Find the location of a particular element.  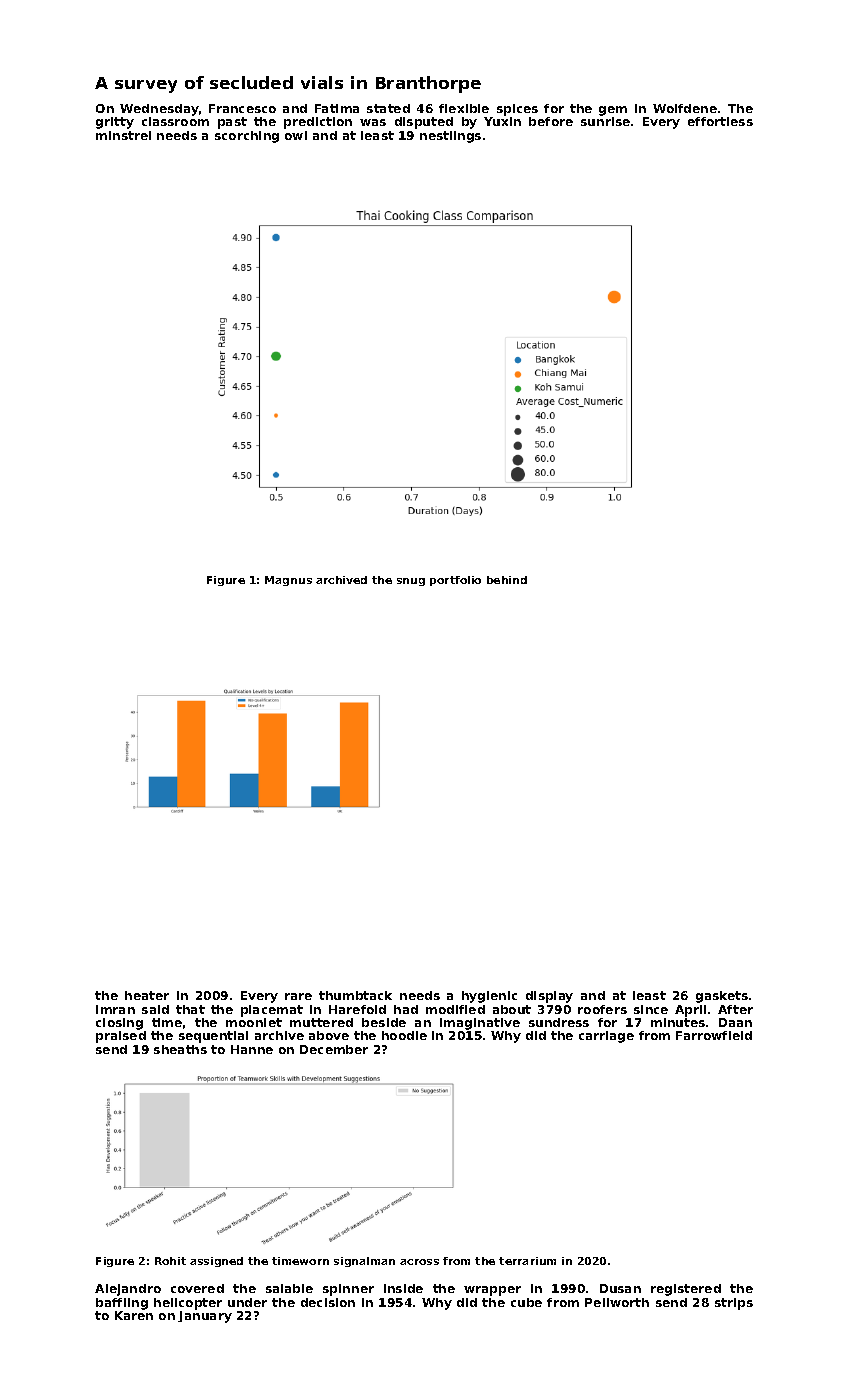

Wolfdene is located at coordinates (685, 108).
